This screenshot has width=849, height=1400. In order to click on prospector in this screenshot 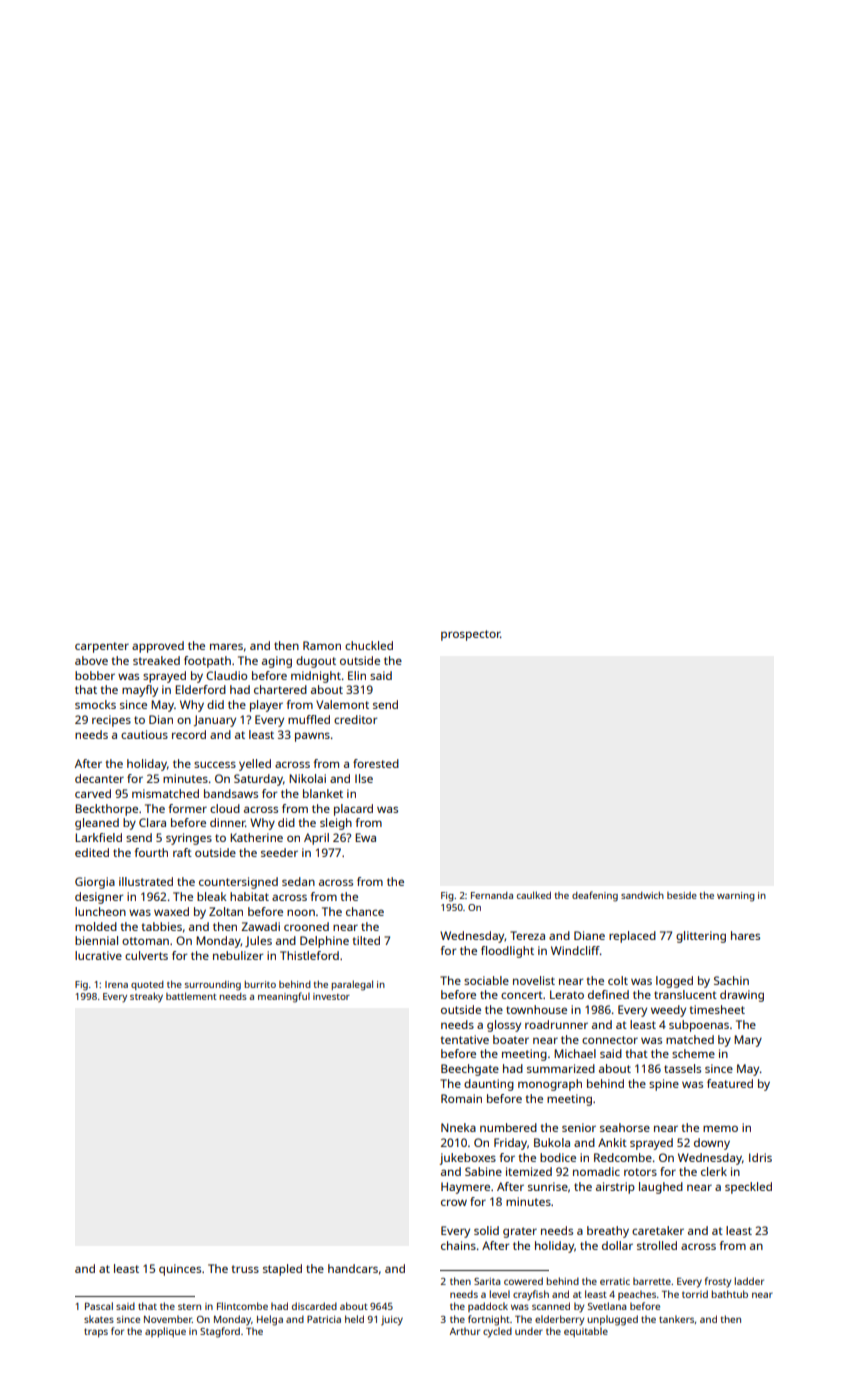, I will do `click(470, 635)`.
